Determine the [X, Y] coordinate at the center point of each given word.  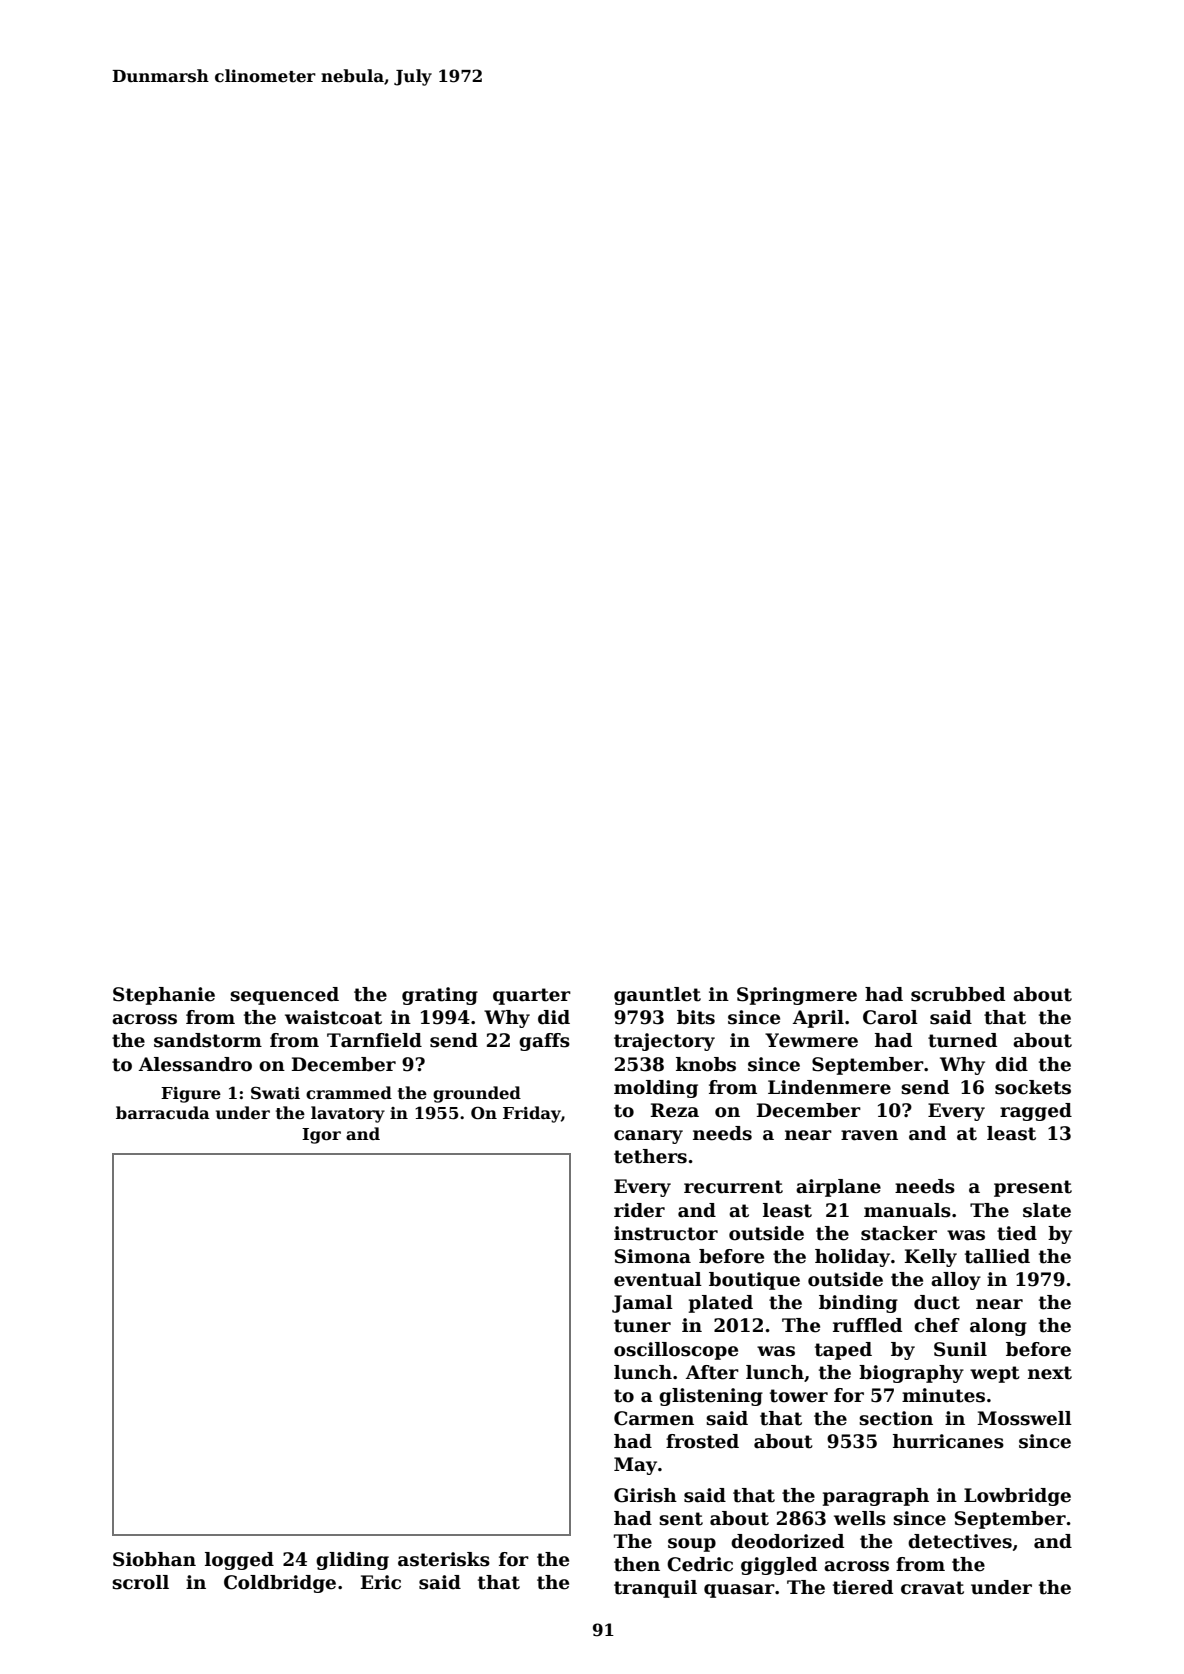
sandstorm [208, 1040]
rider [639, 1210]
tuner [642, 1326]
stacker [899, 1233]
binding [858, 1304]
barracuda [163, 1112]
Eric [381, 1582]
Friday [532, 1114]
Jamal [642, 1304]
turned [962, 1040]
